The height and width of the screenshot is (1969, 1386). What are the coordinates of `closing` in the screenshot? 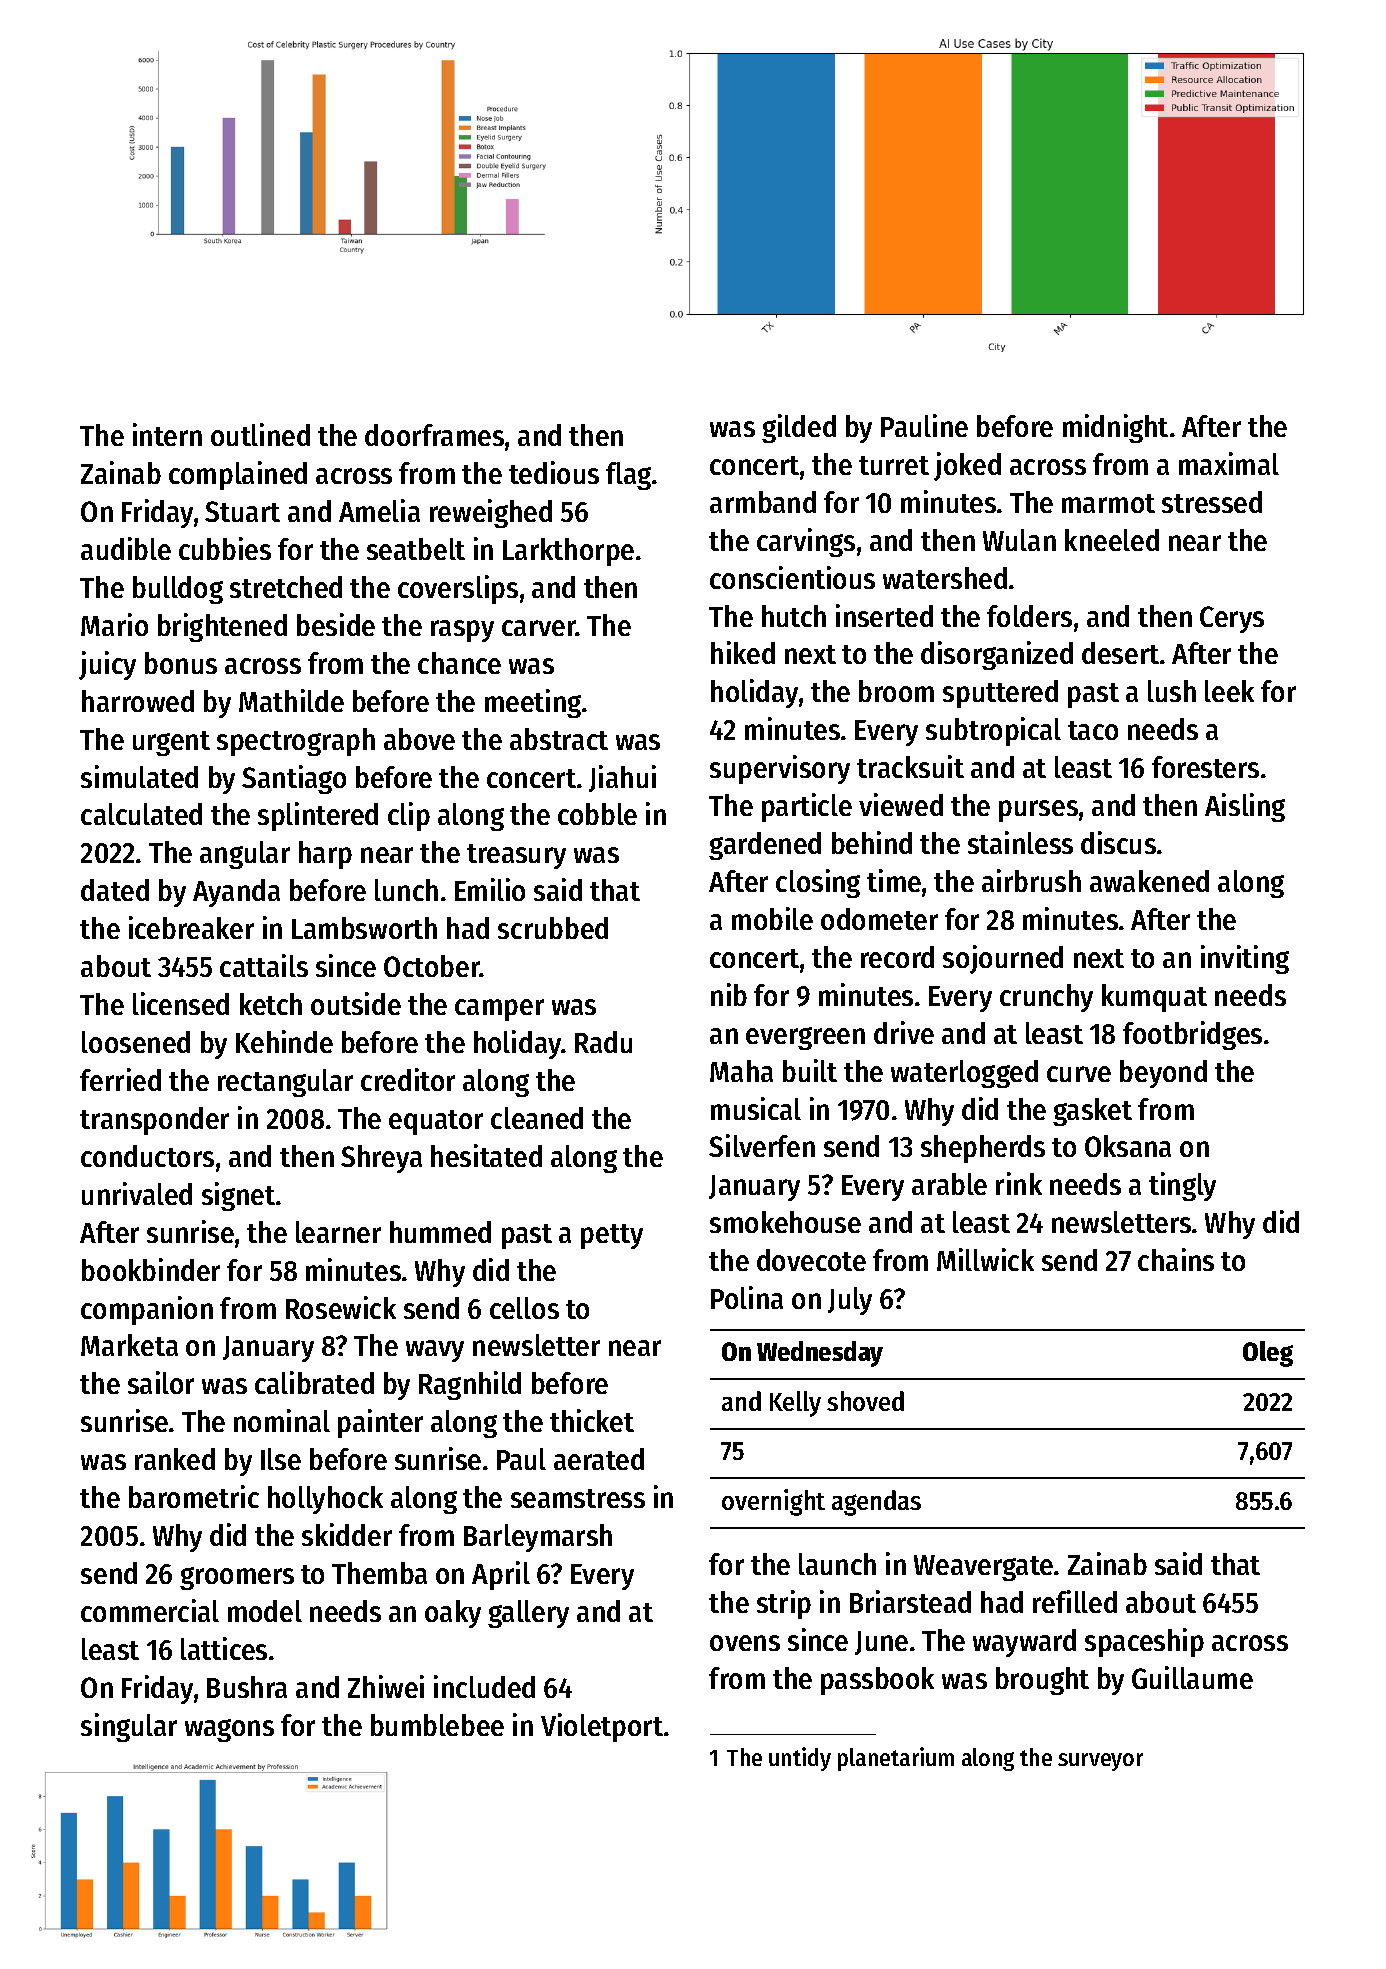 It's located at (818, 883).
